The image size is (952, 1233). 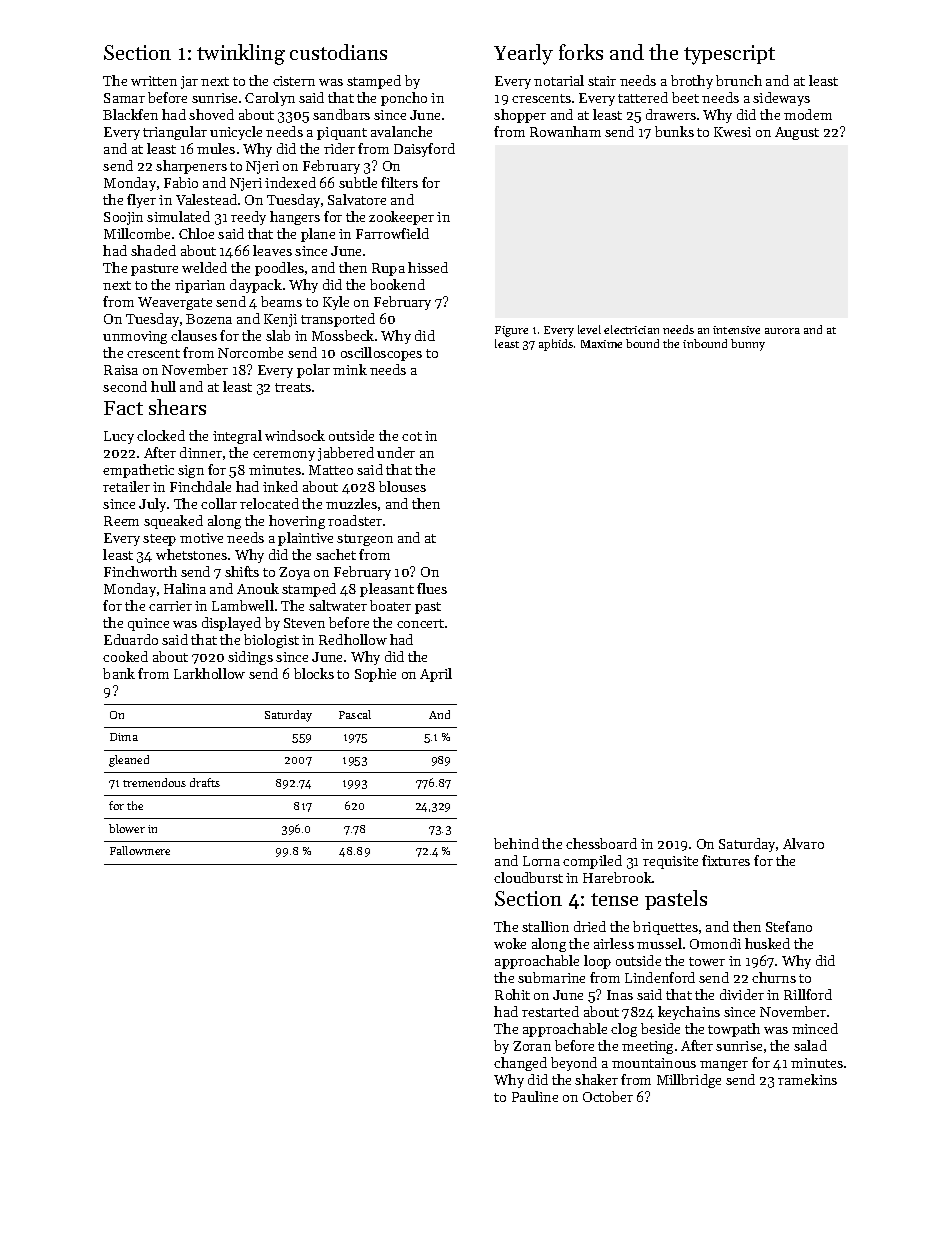 I want to click on Fallowmere, so click(x=140, y=850).
